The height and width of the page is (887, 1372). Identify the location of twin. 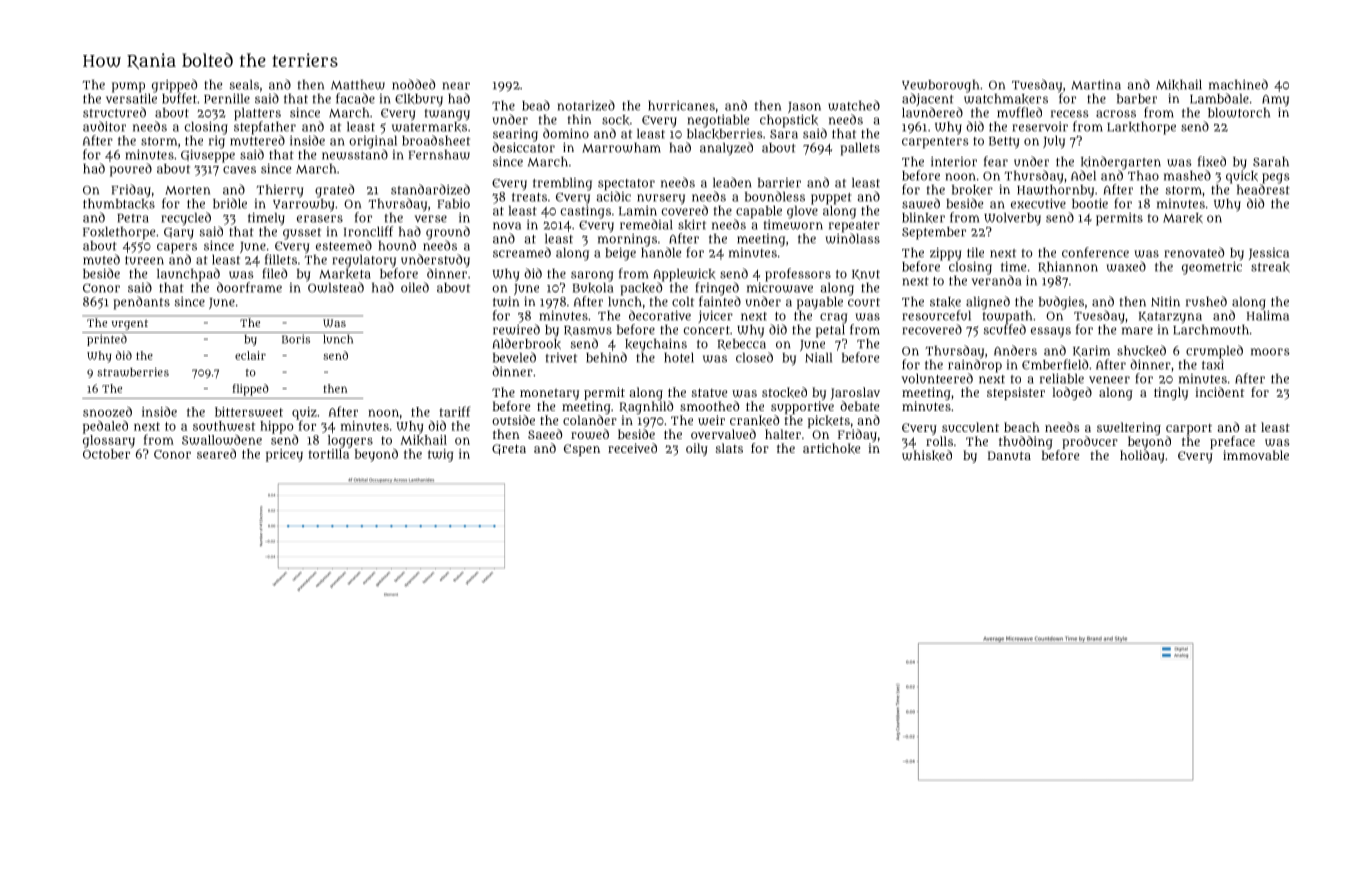
(506, 301).
